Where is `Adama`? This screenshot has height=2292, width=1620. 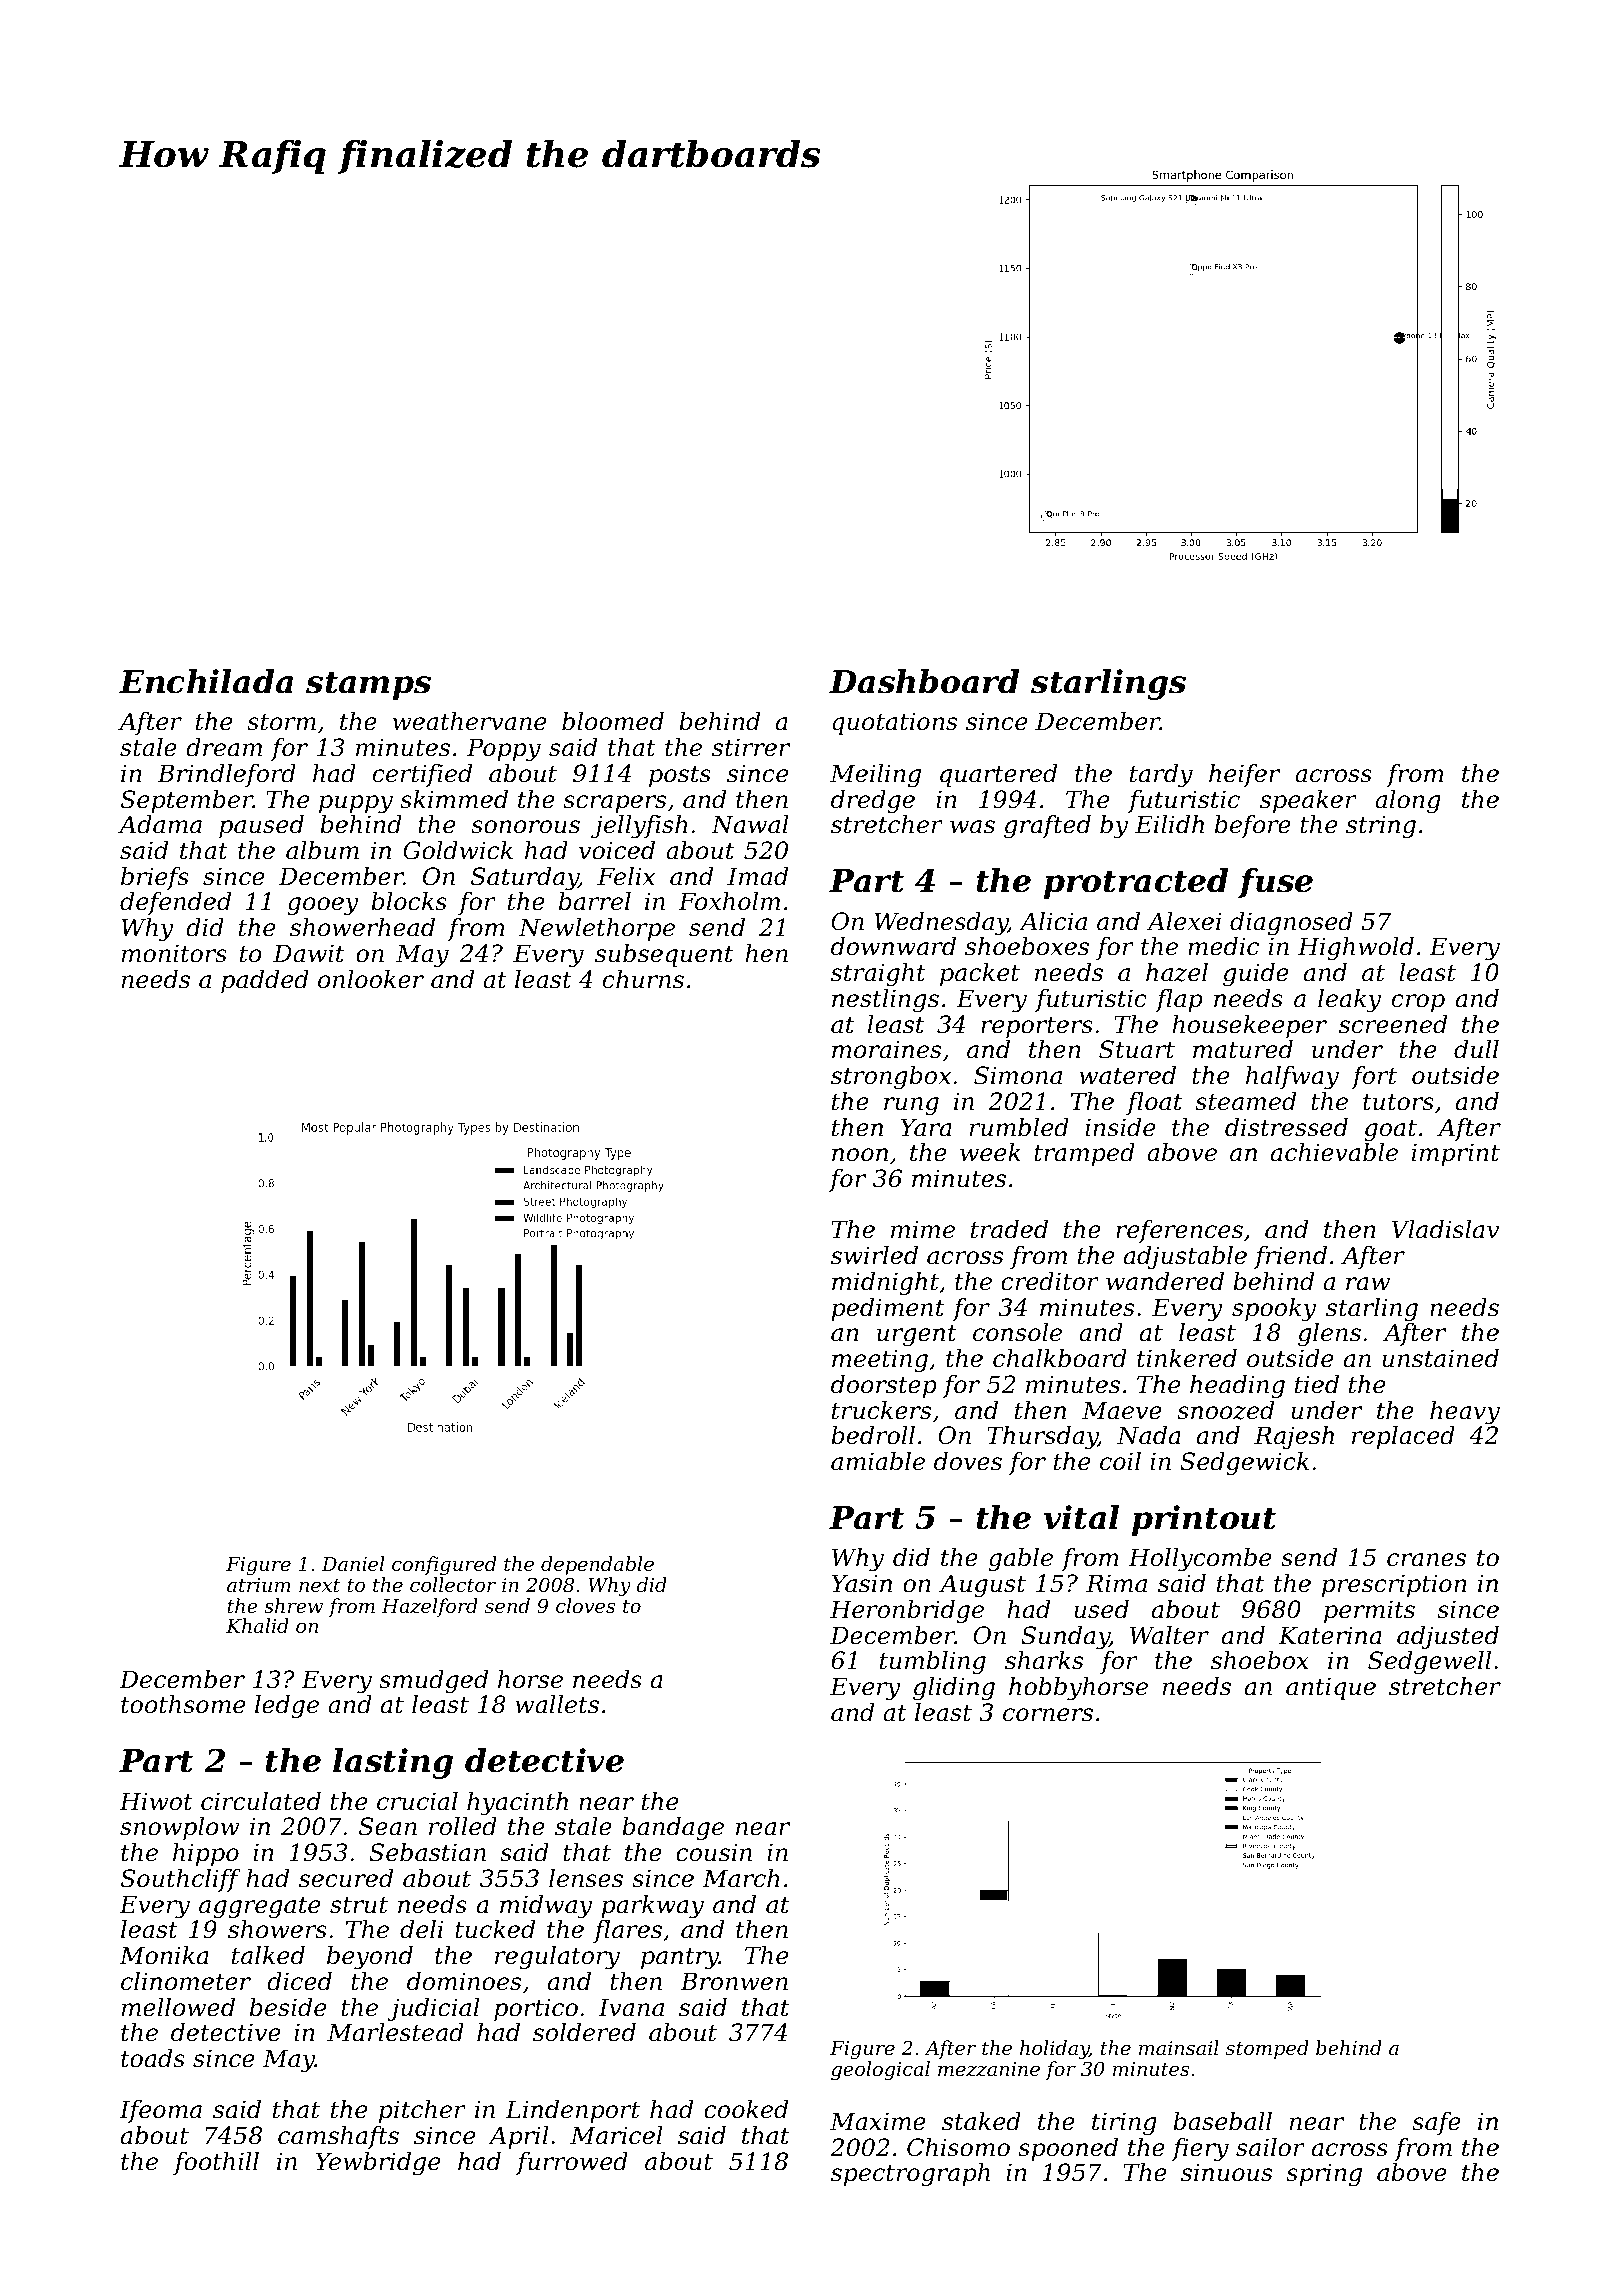
Adama is located at coordinates (160, 824).
